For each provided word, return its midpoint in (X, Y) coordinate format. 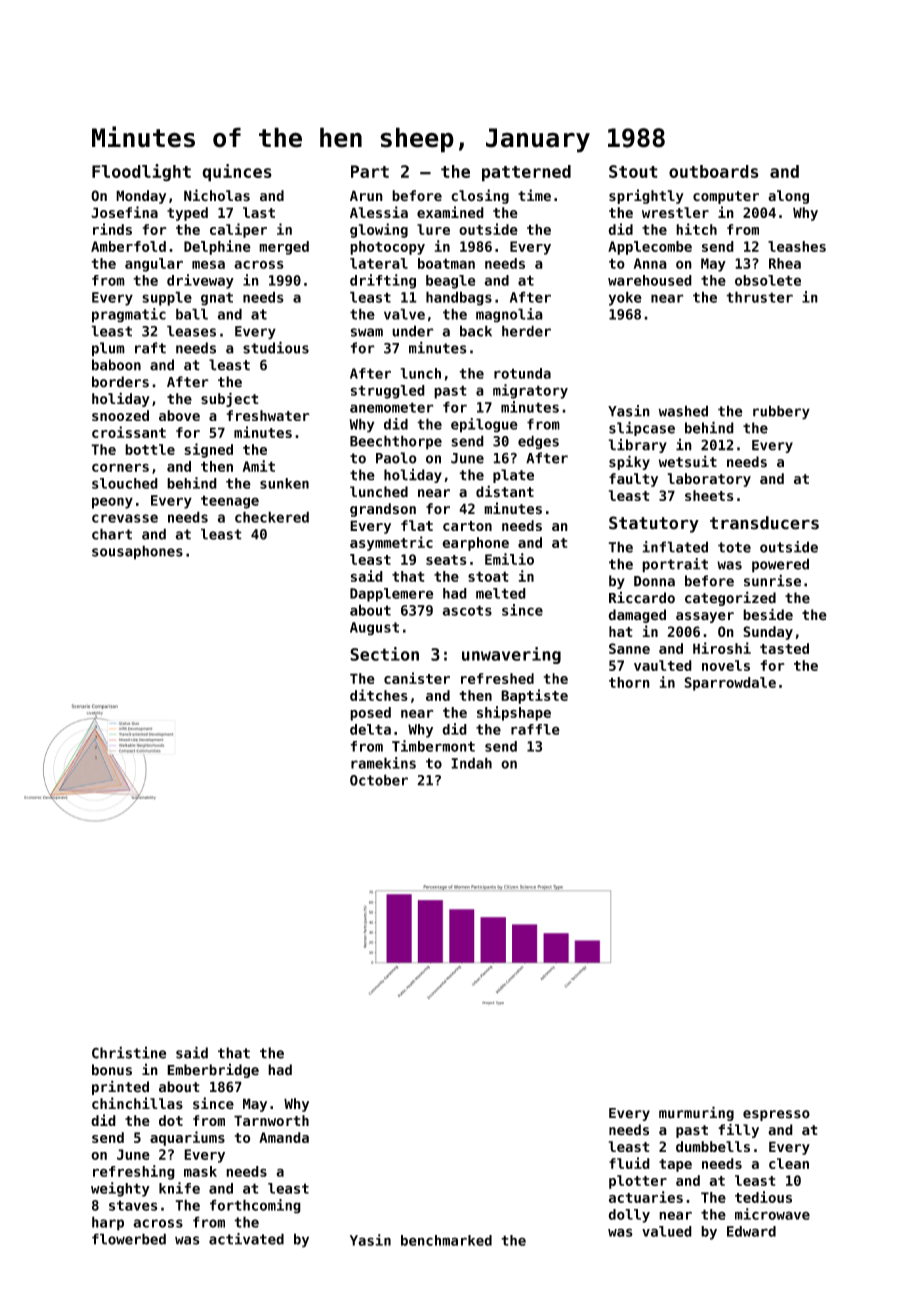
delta (370, 729)
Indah (471, 763)
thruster (759, 297)
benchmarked (446, 1240)
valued (667, 1231)
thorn (629, 682)
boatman (446, 263)
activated (246, 1239)
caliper (238, 230)
